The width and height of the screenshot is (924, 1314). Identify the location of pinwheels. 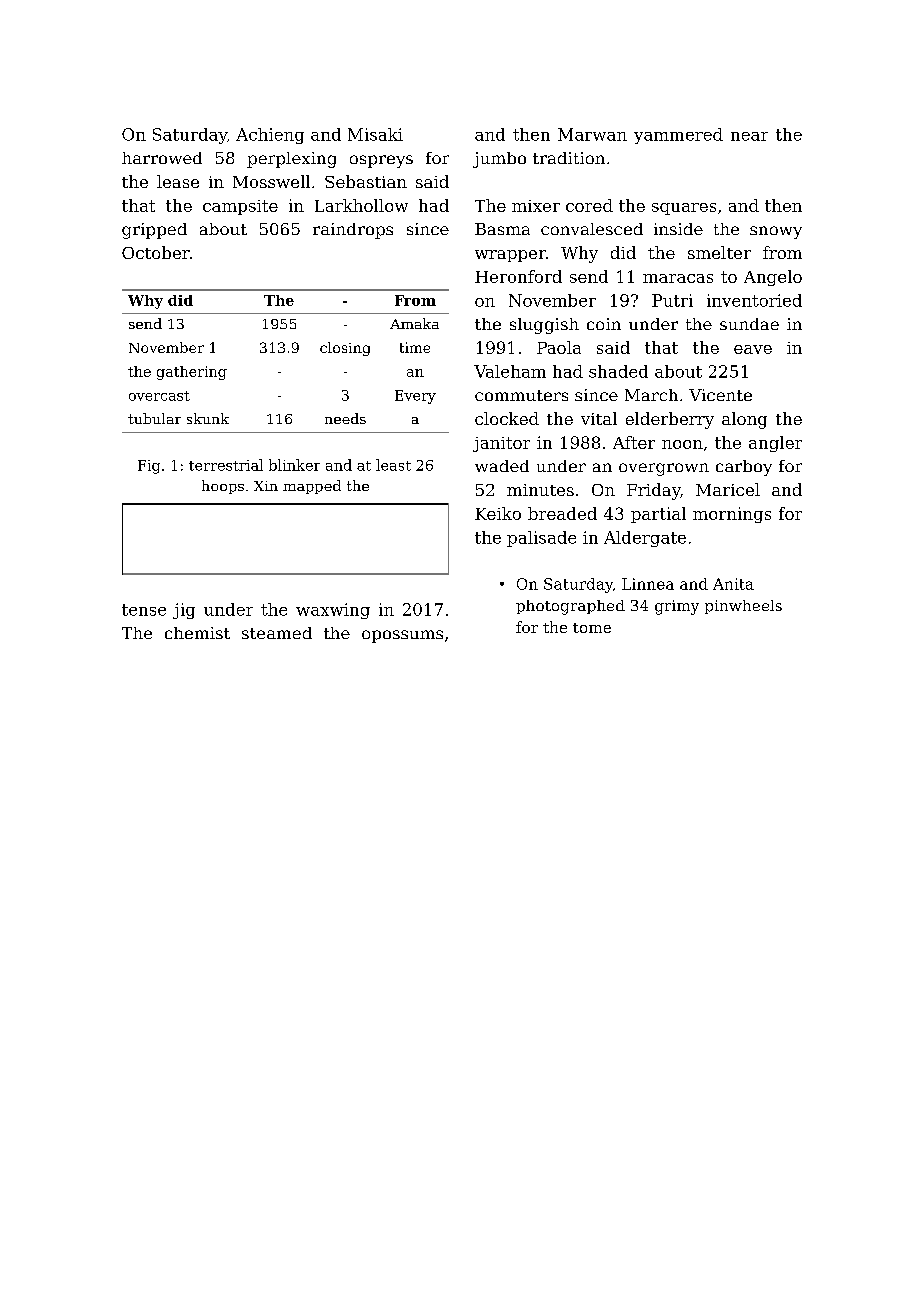
(743, 607).
